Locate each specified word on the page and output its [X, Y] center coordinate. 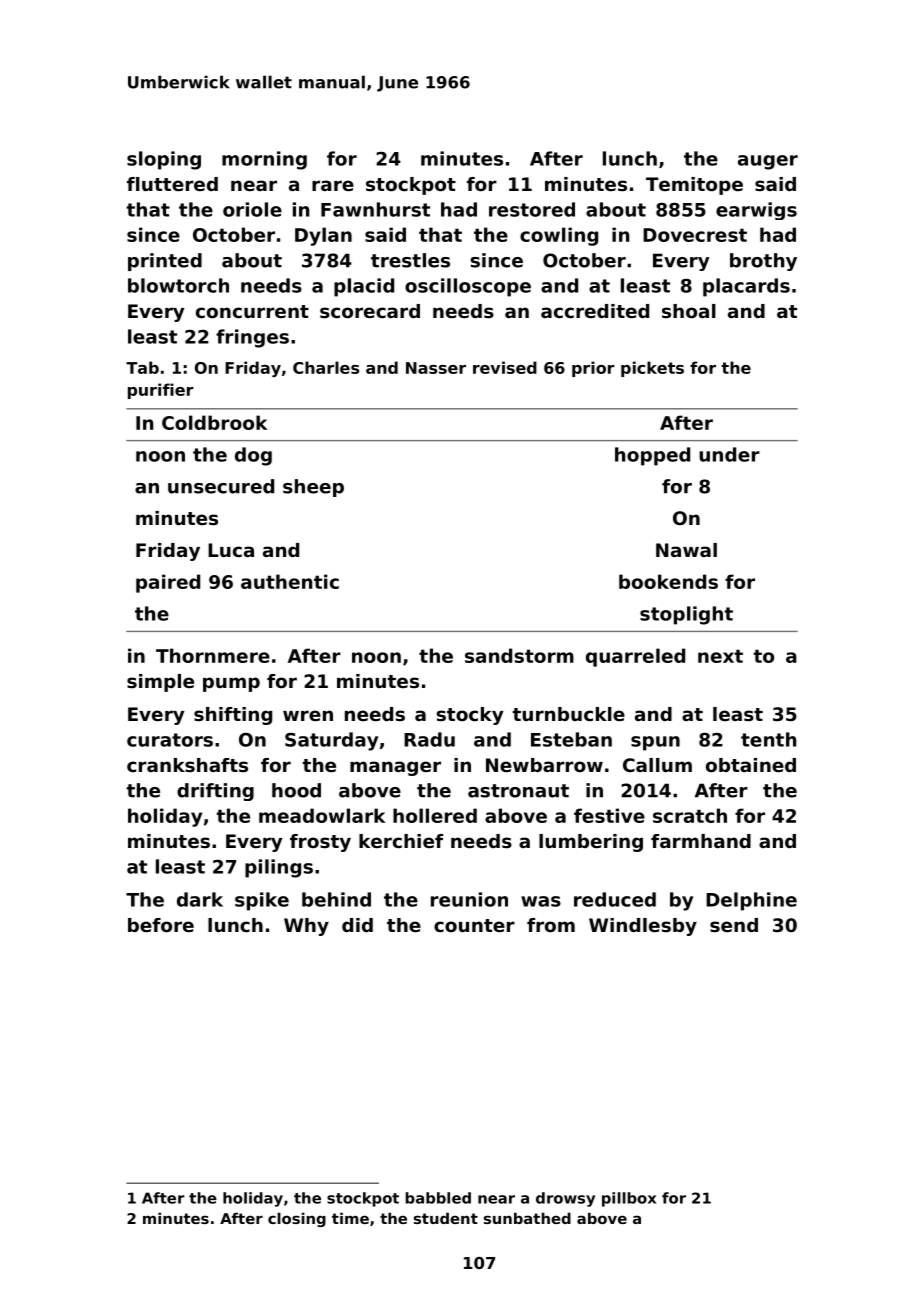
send [734, 925]
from [551, 925]
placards [746, 287]
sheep [313, 488]
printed [165, 262]
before [161, 925]
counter [474, 925]
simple [160, 683]
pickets [652, 369]
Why [306, 927]
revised [505, 367]
